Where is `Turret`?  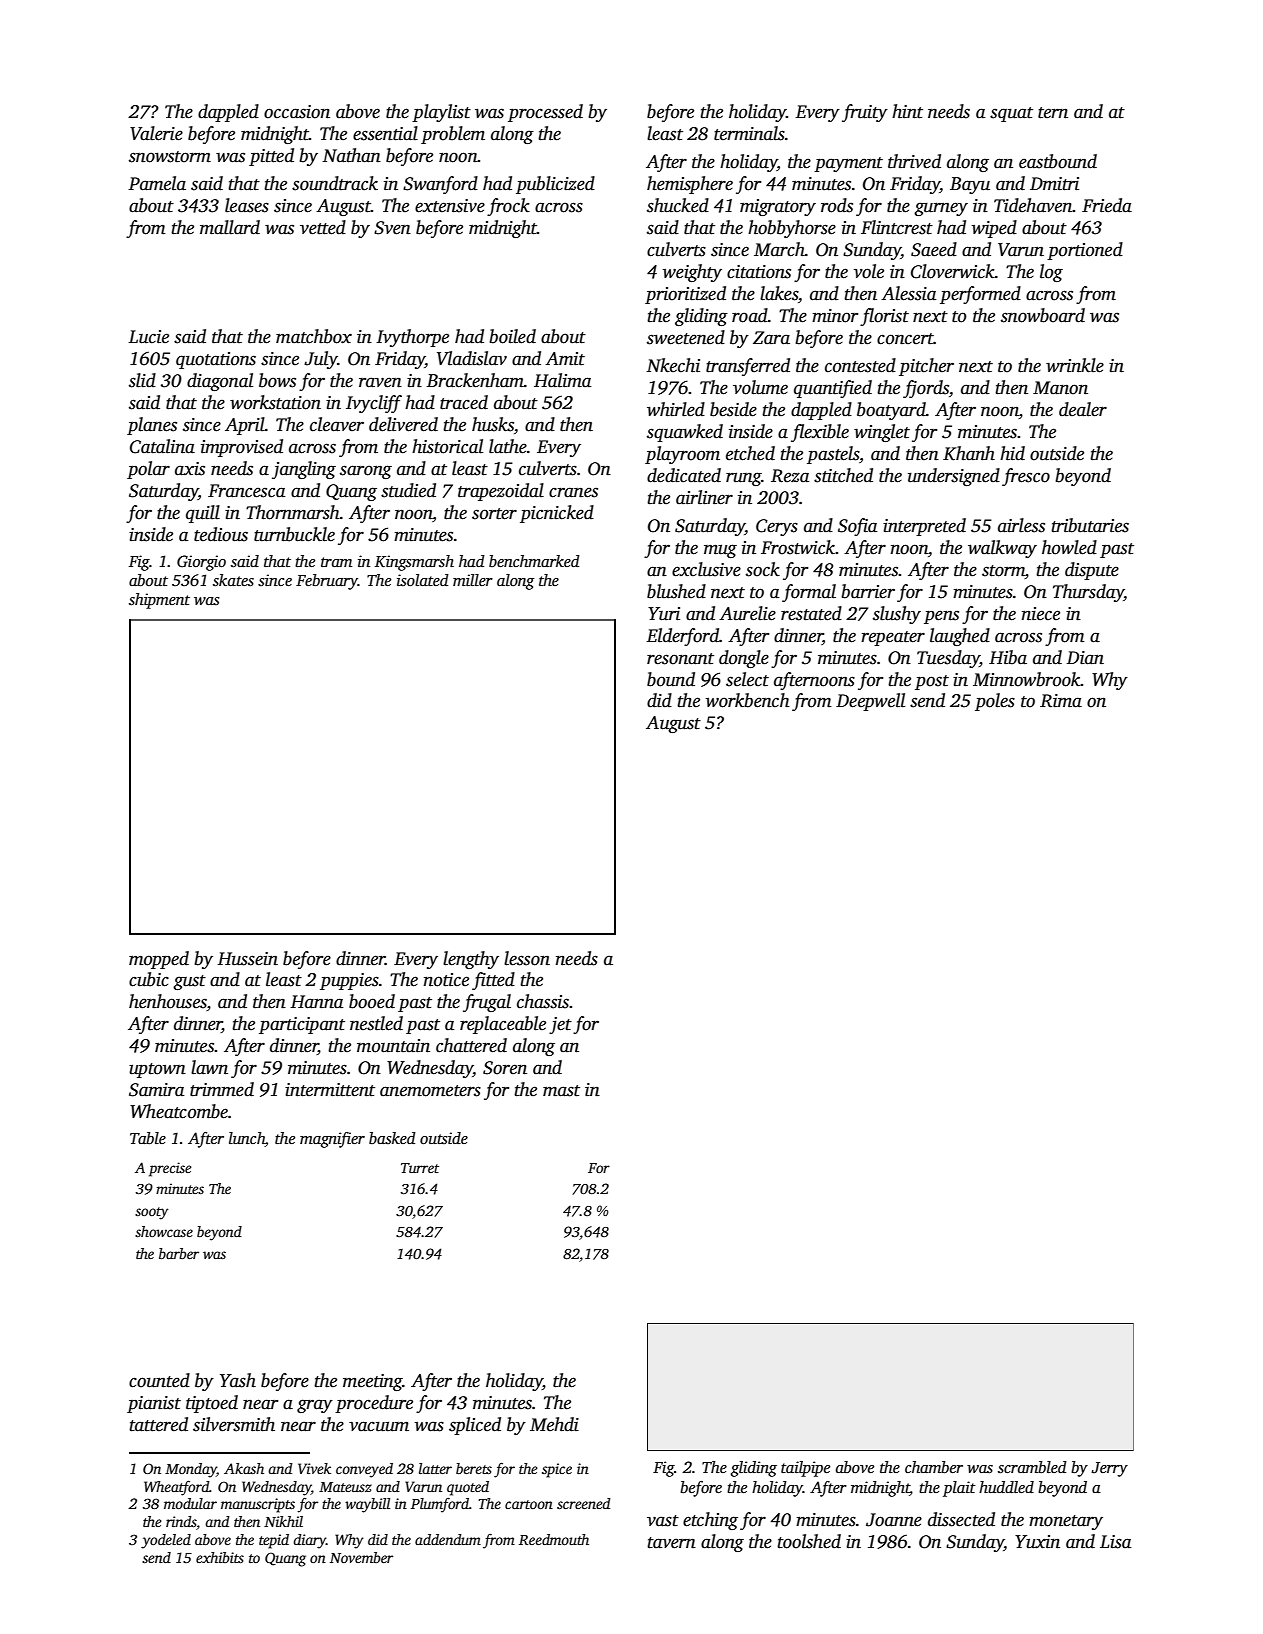
Turret is located at coordinates (420, 1168).
